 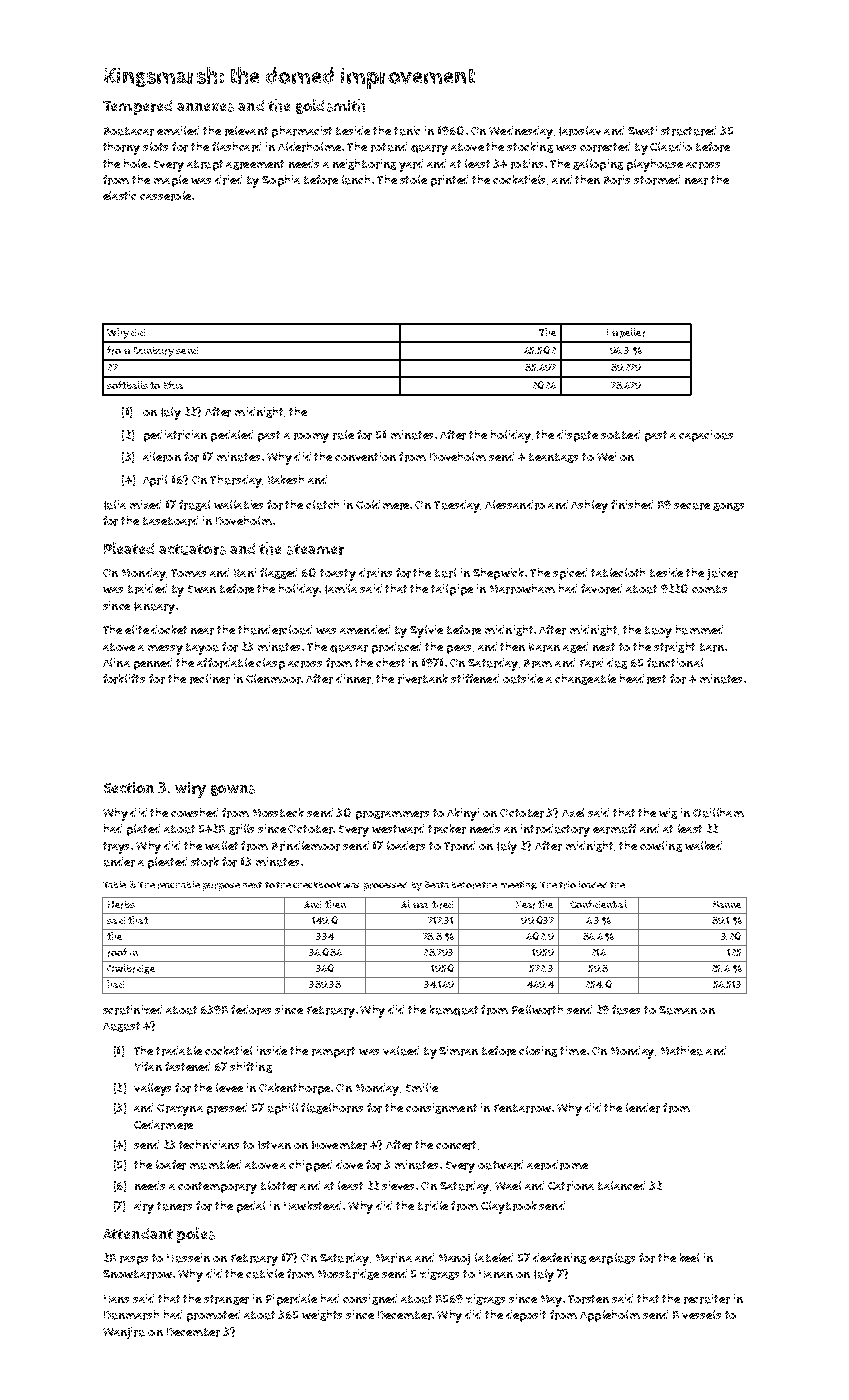 What do you see at coordinates (396, 648) in the document?
I see `produced` at bounding box center [396, 648].
